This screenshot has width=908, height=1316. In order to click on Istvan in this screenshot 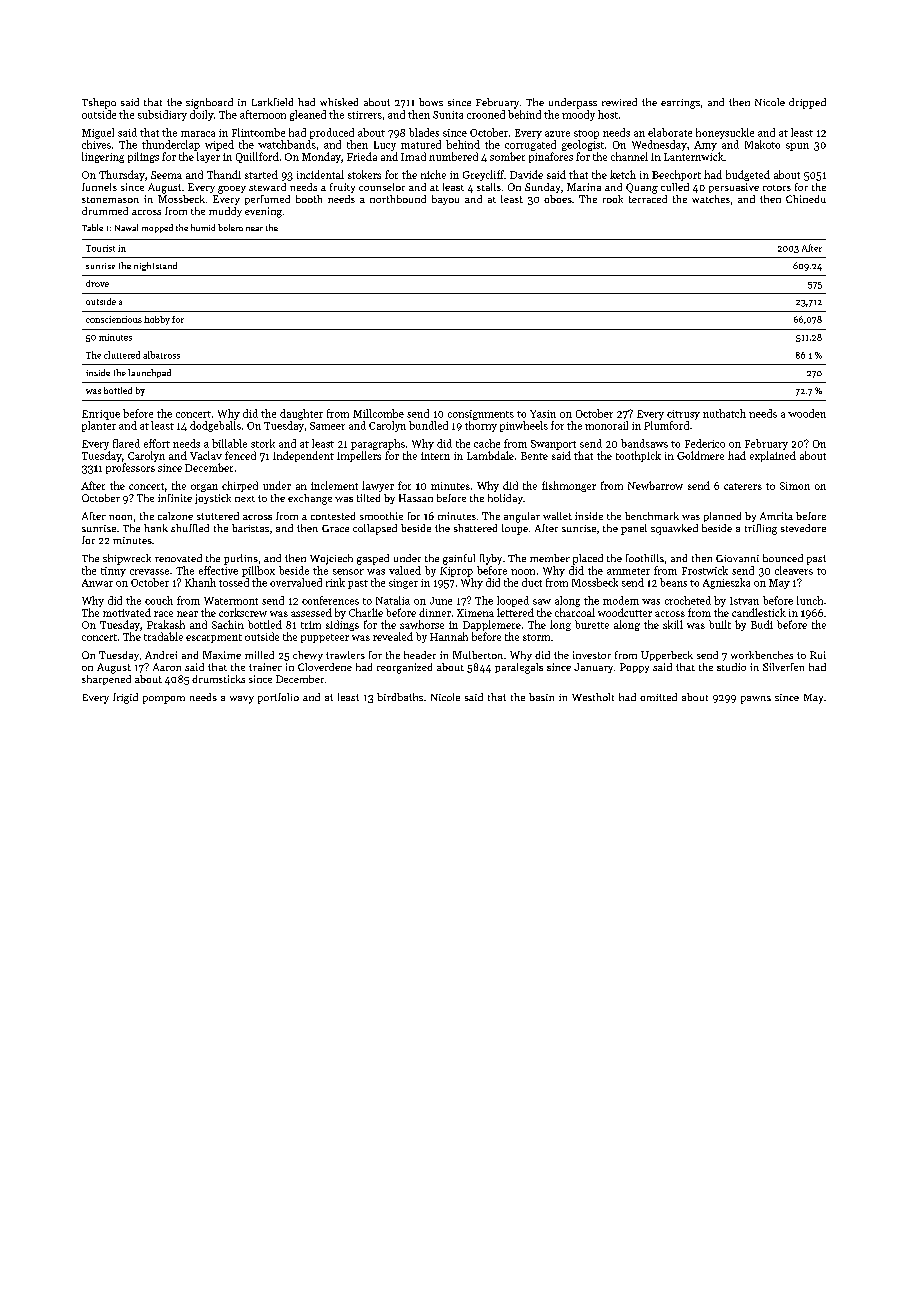, I will do `click(744, 601)`.
